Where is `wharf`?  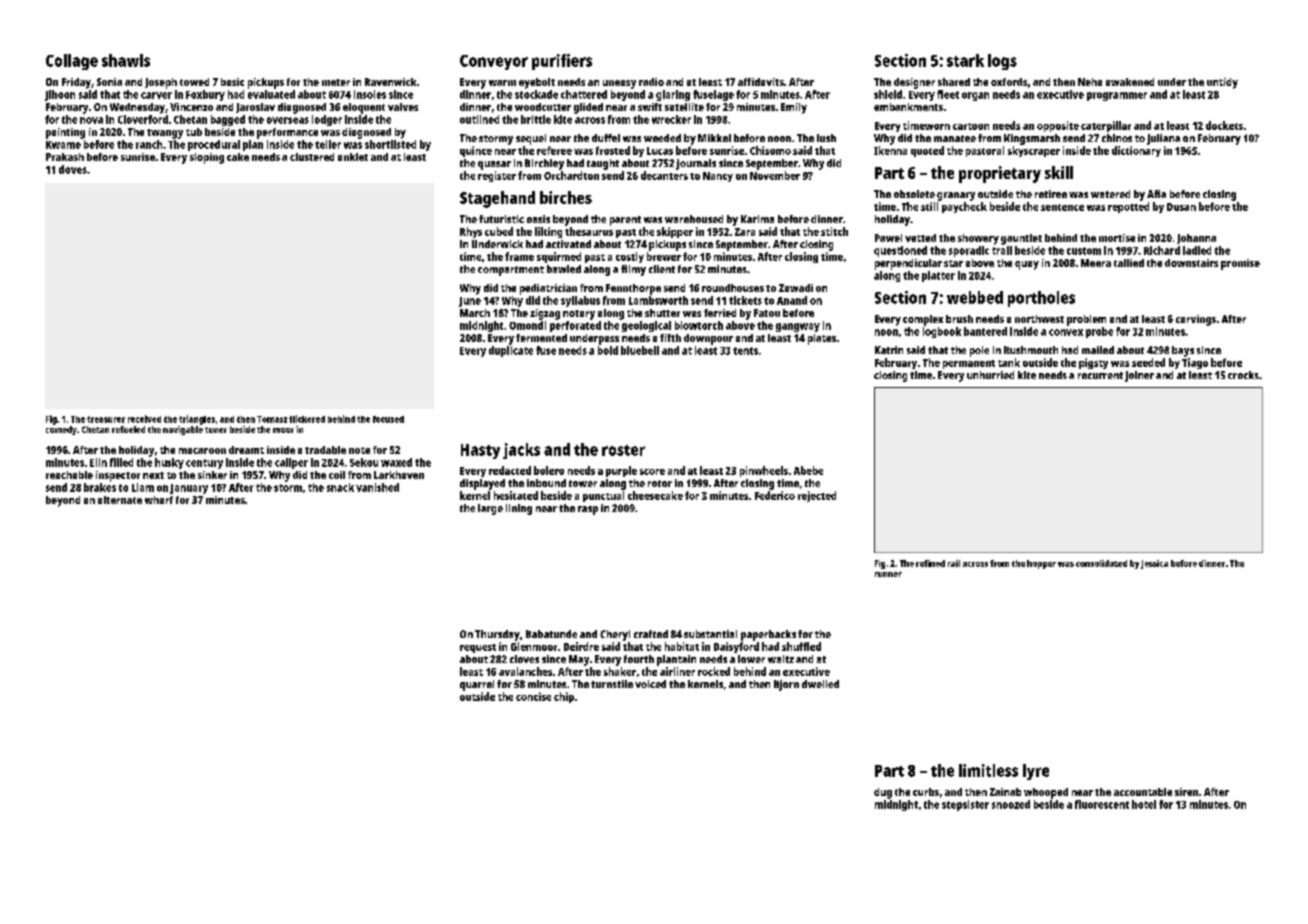
wharf is located at coordinates (159, 500).
